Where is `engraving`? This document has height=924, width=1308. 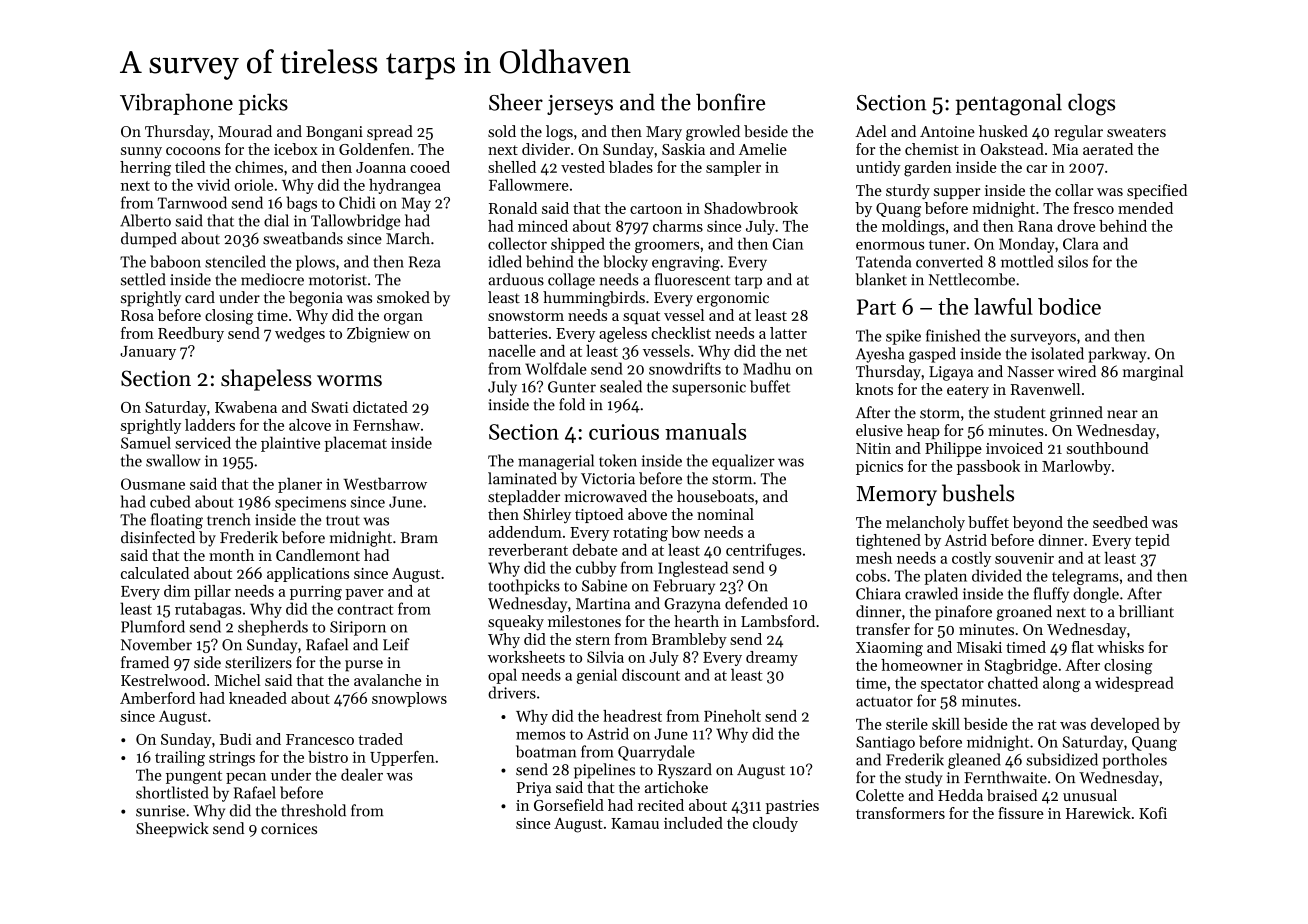
engraving is located at coordinates (686, 263).
